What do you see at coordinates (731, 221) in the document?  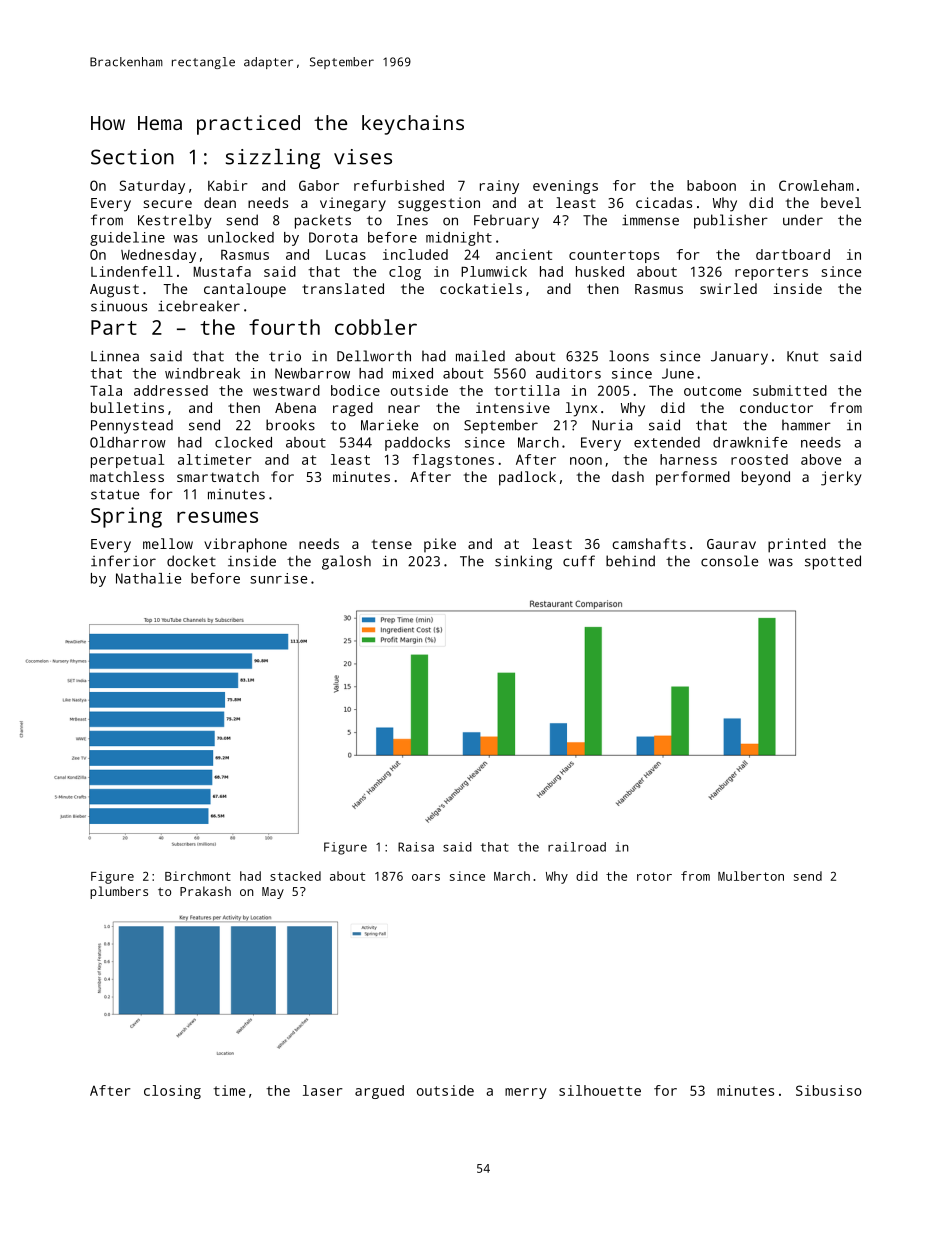 I see `publisher` at bounding box center [731, 221].
